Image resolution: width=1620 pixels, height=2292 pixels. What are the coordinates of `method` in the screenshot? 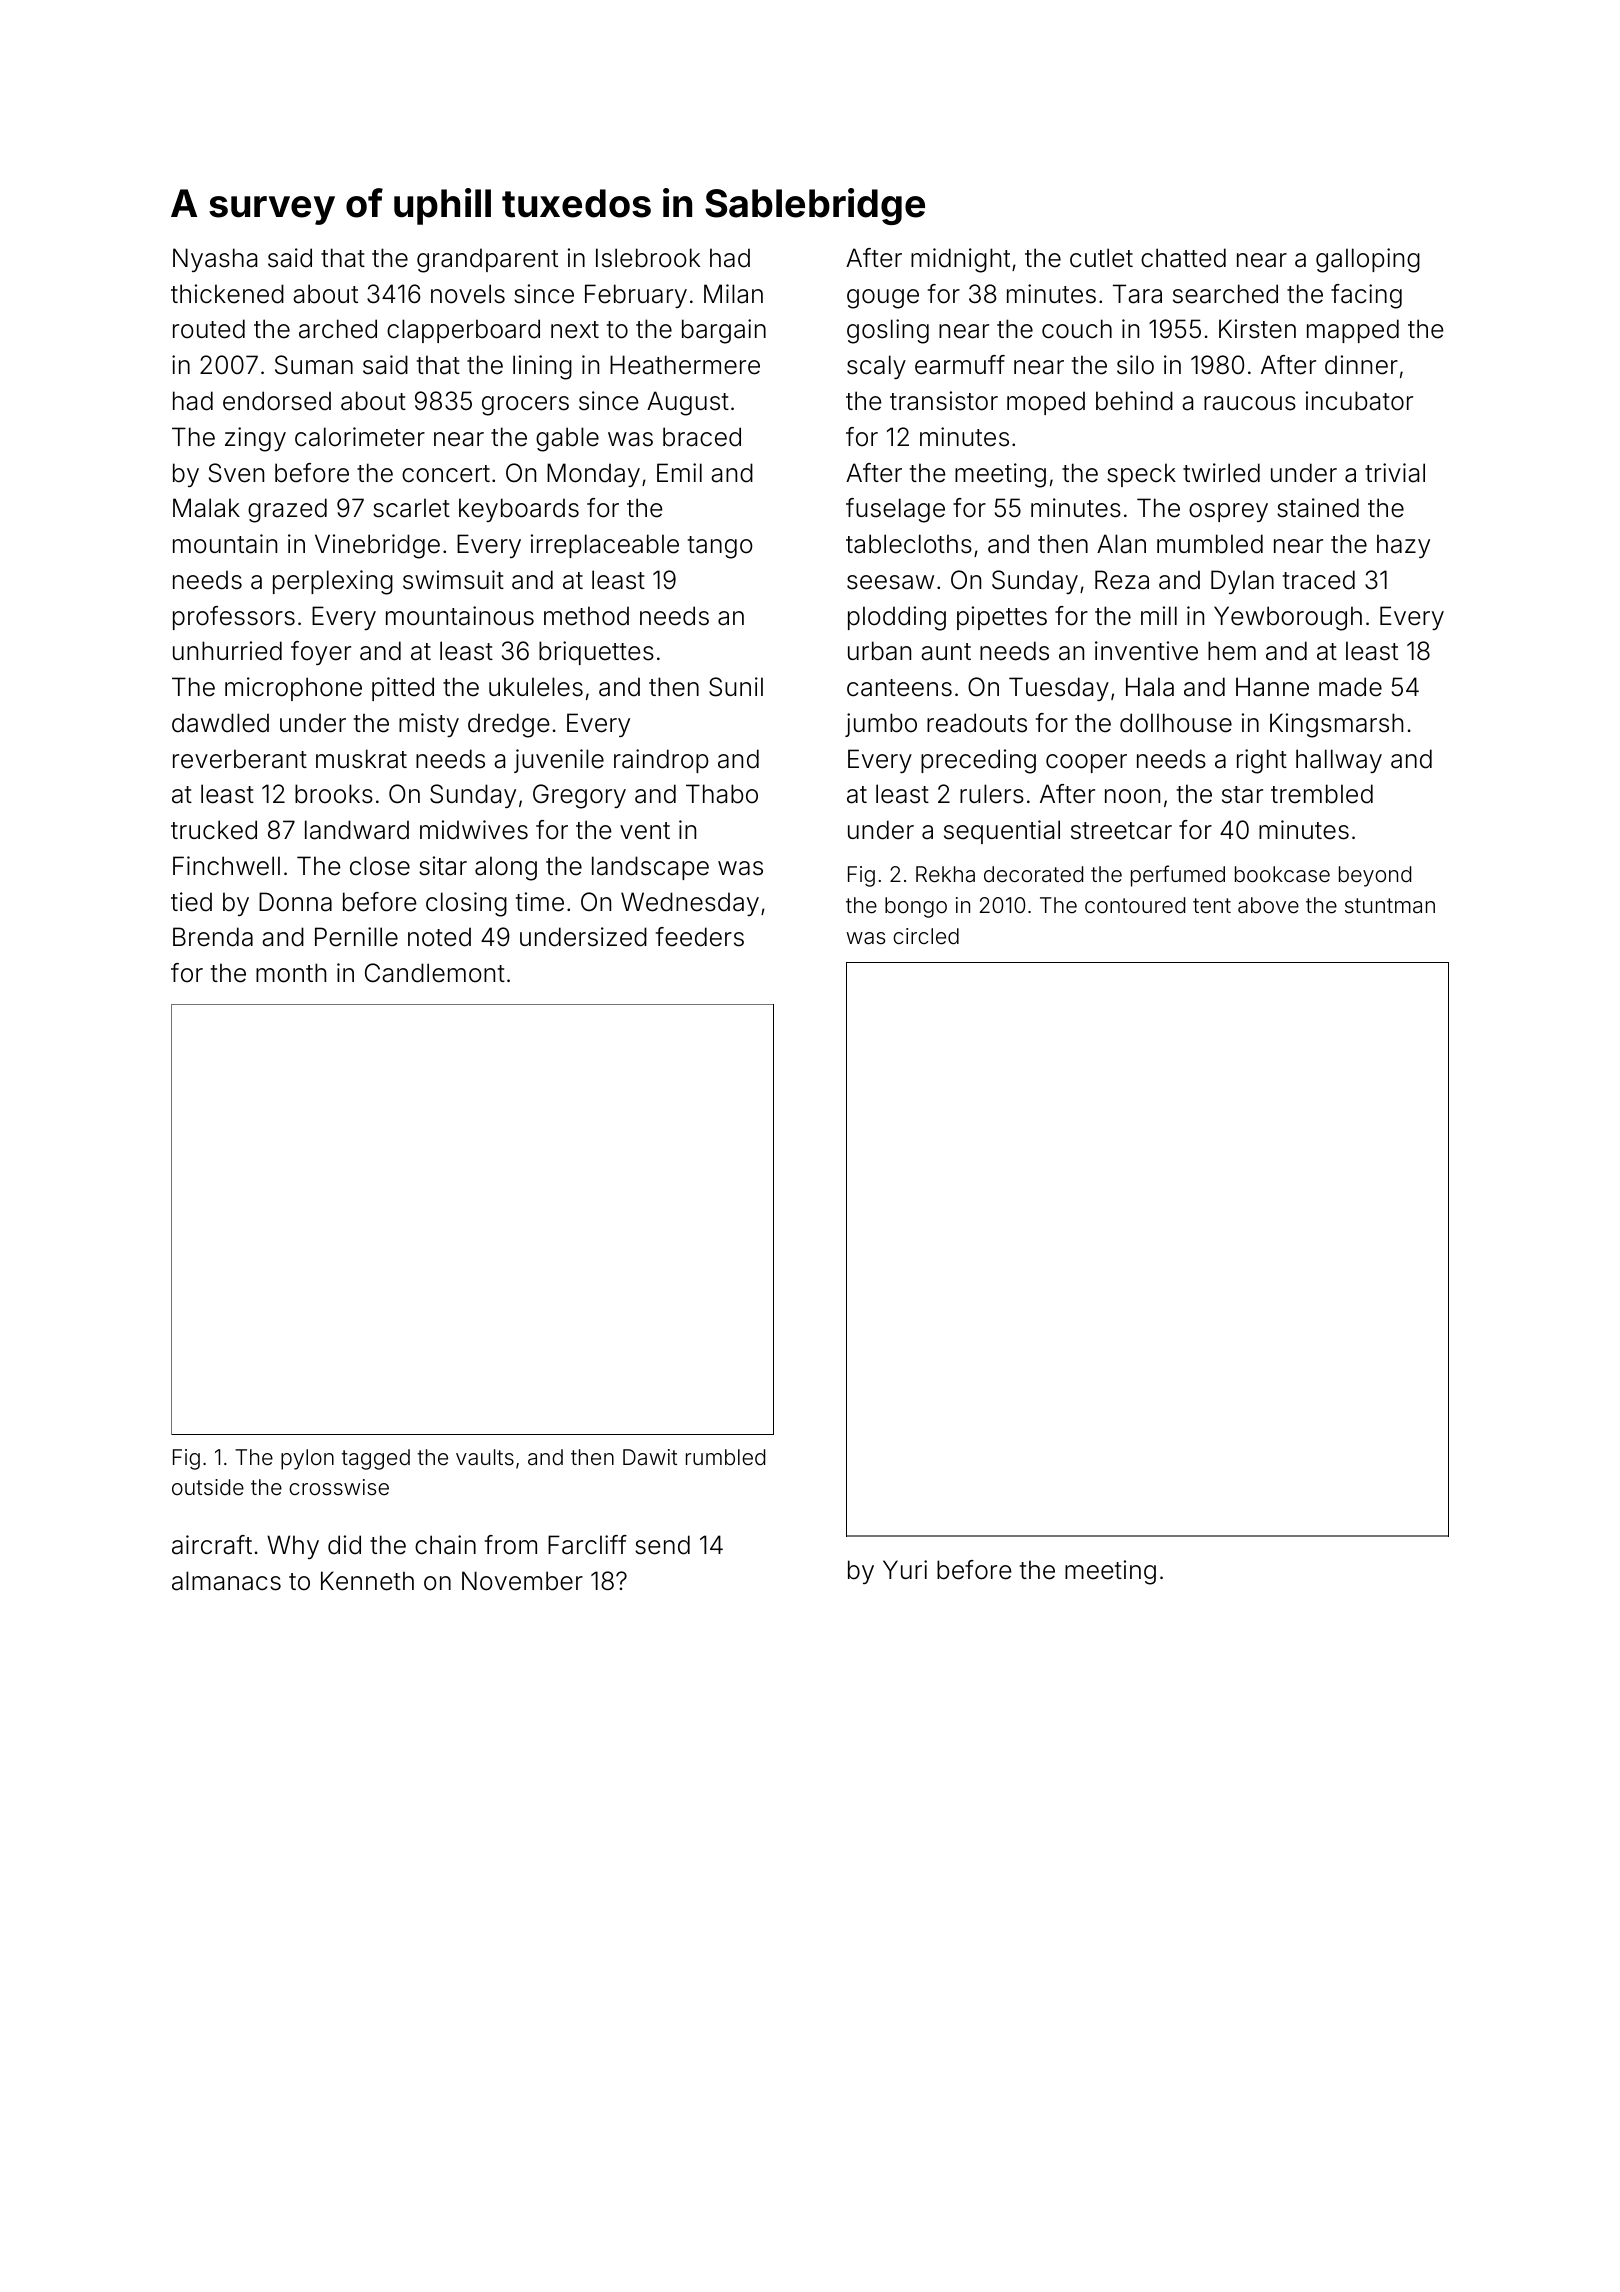 It's located at (586, 616).
